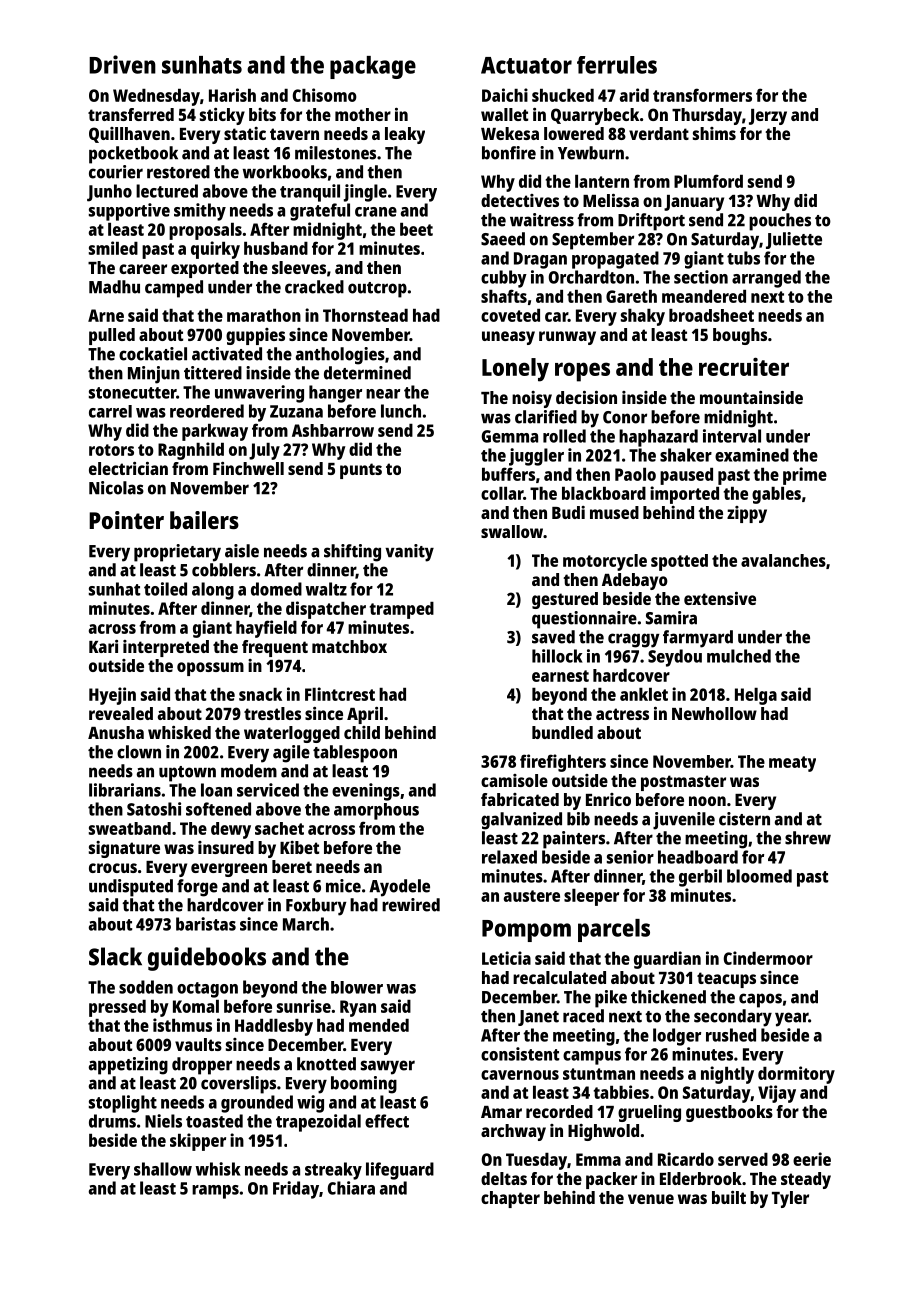  What do you see at coordinates (125, 790) in the page?
I see `librarians` at bounding box center [125, 790].
